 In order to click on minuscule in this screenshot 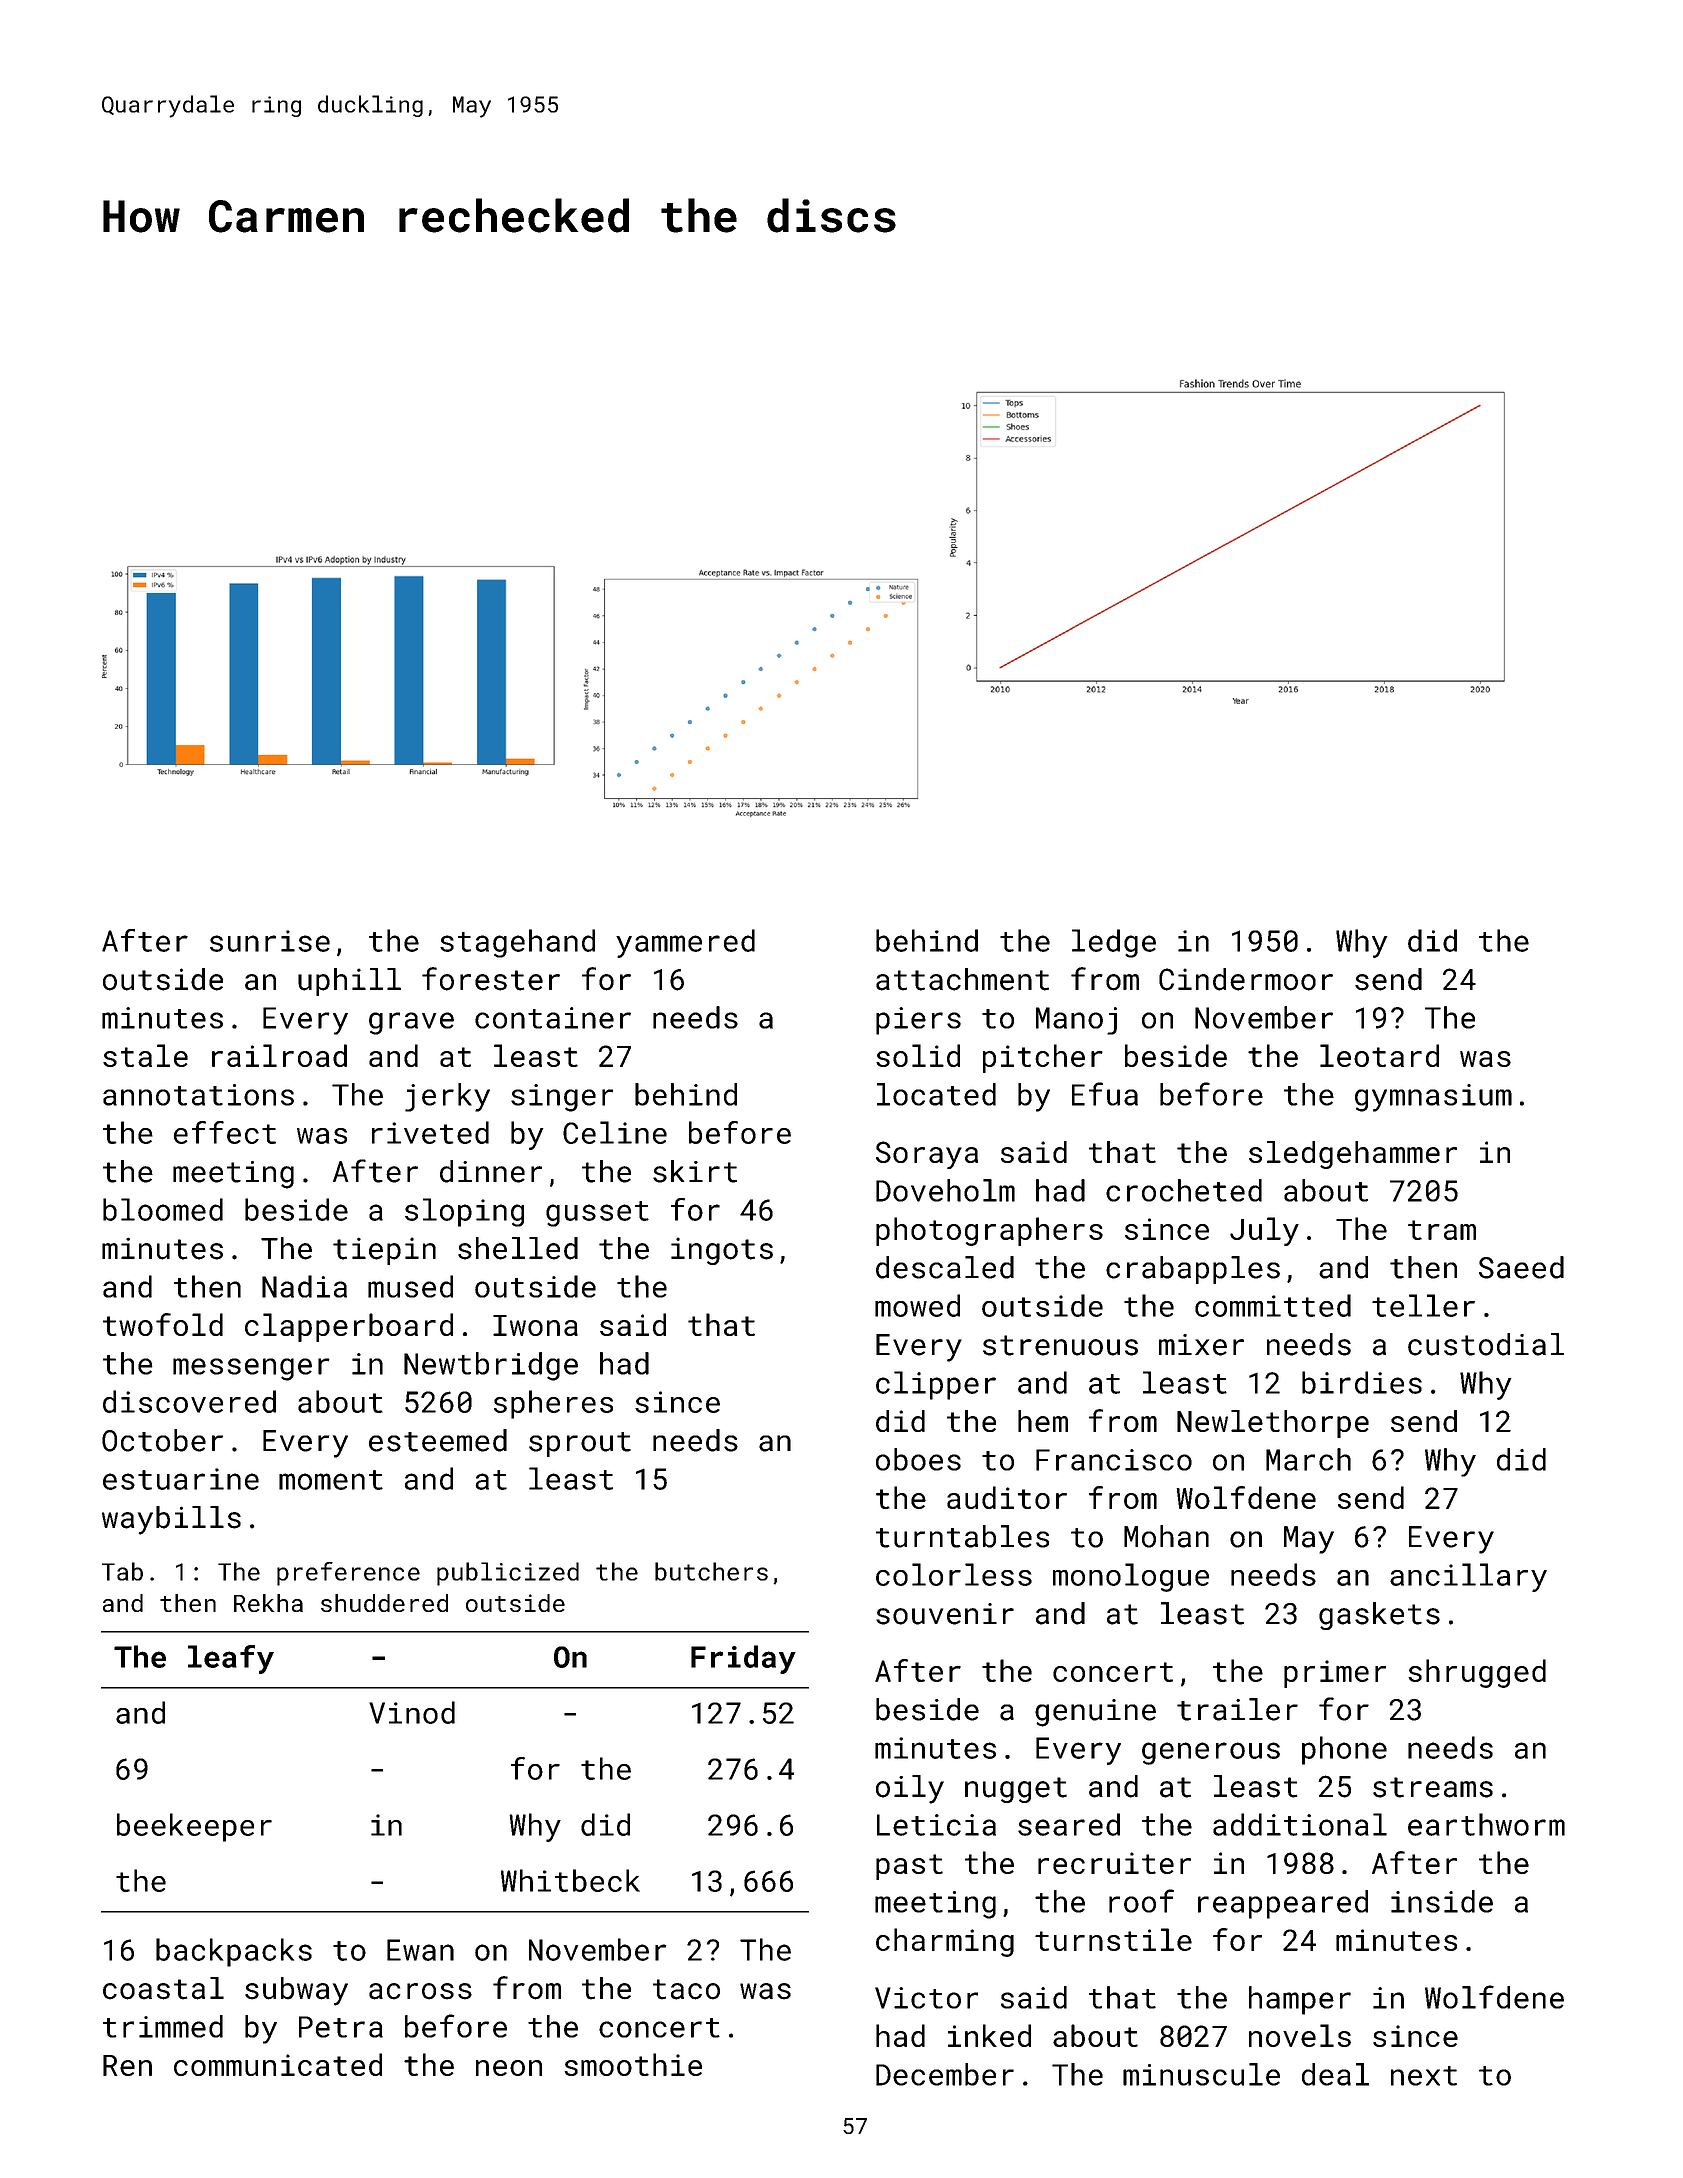, I will do `click(1201, 2074)`.
